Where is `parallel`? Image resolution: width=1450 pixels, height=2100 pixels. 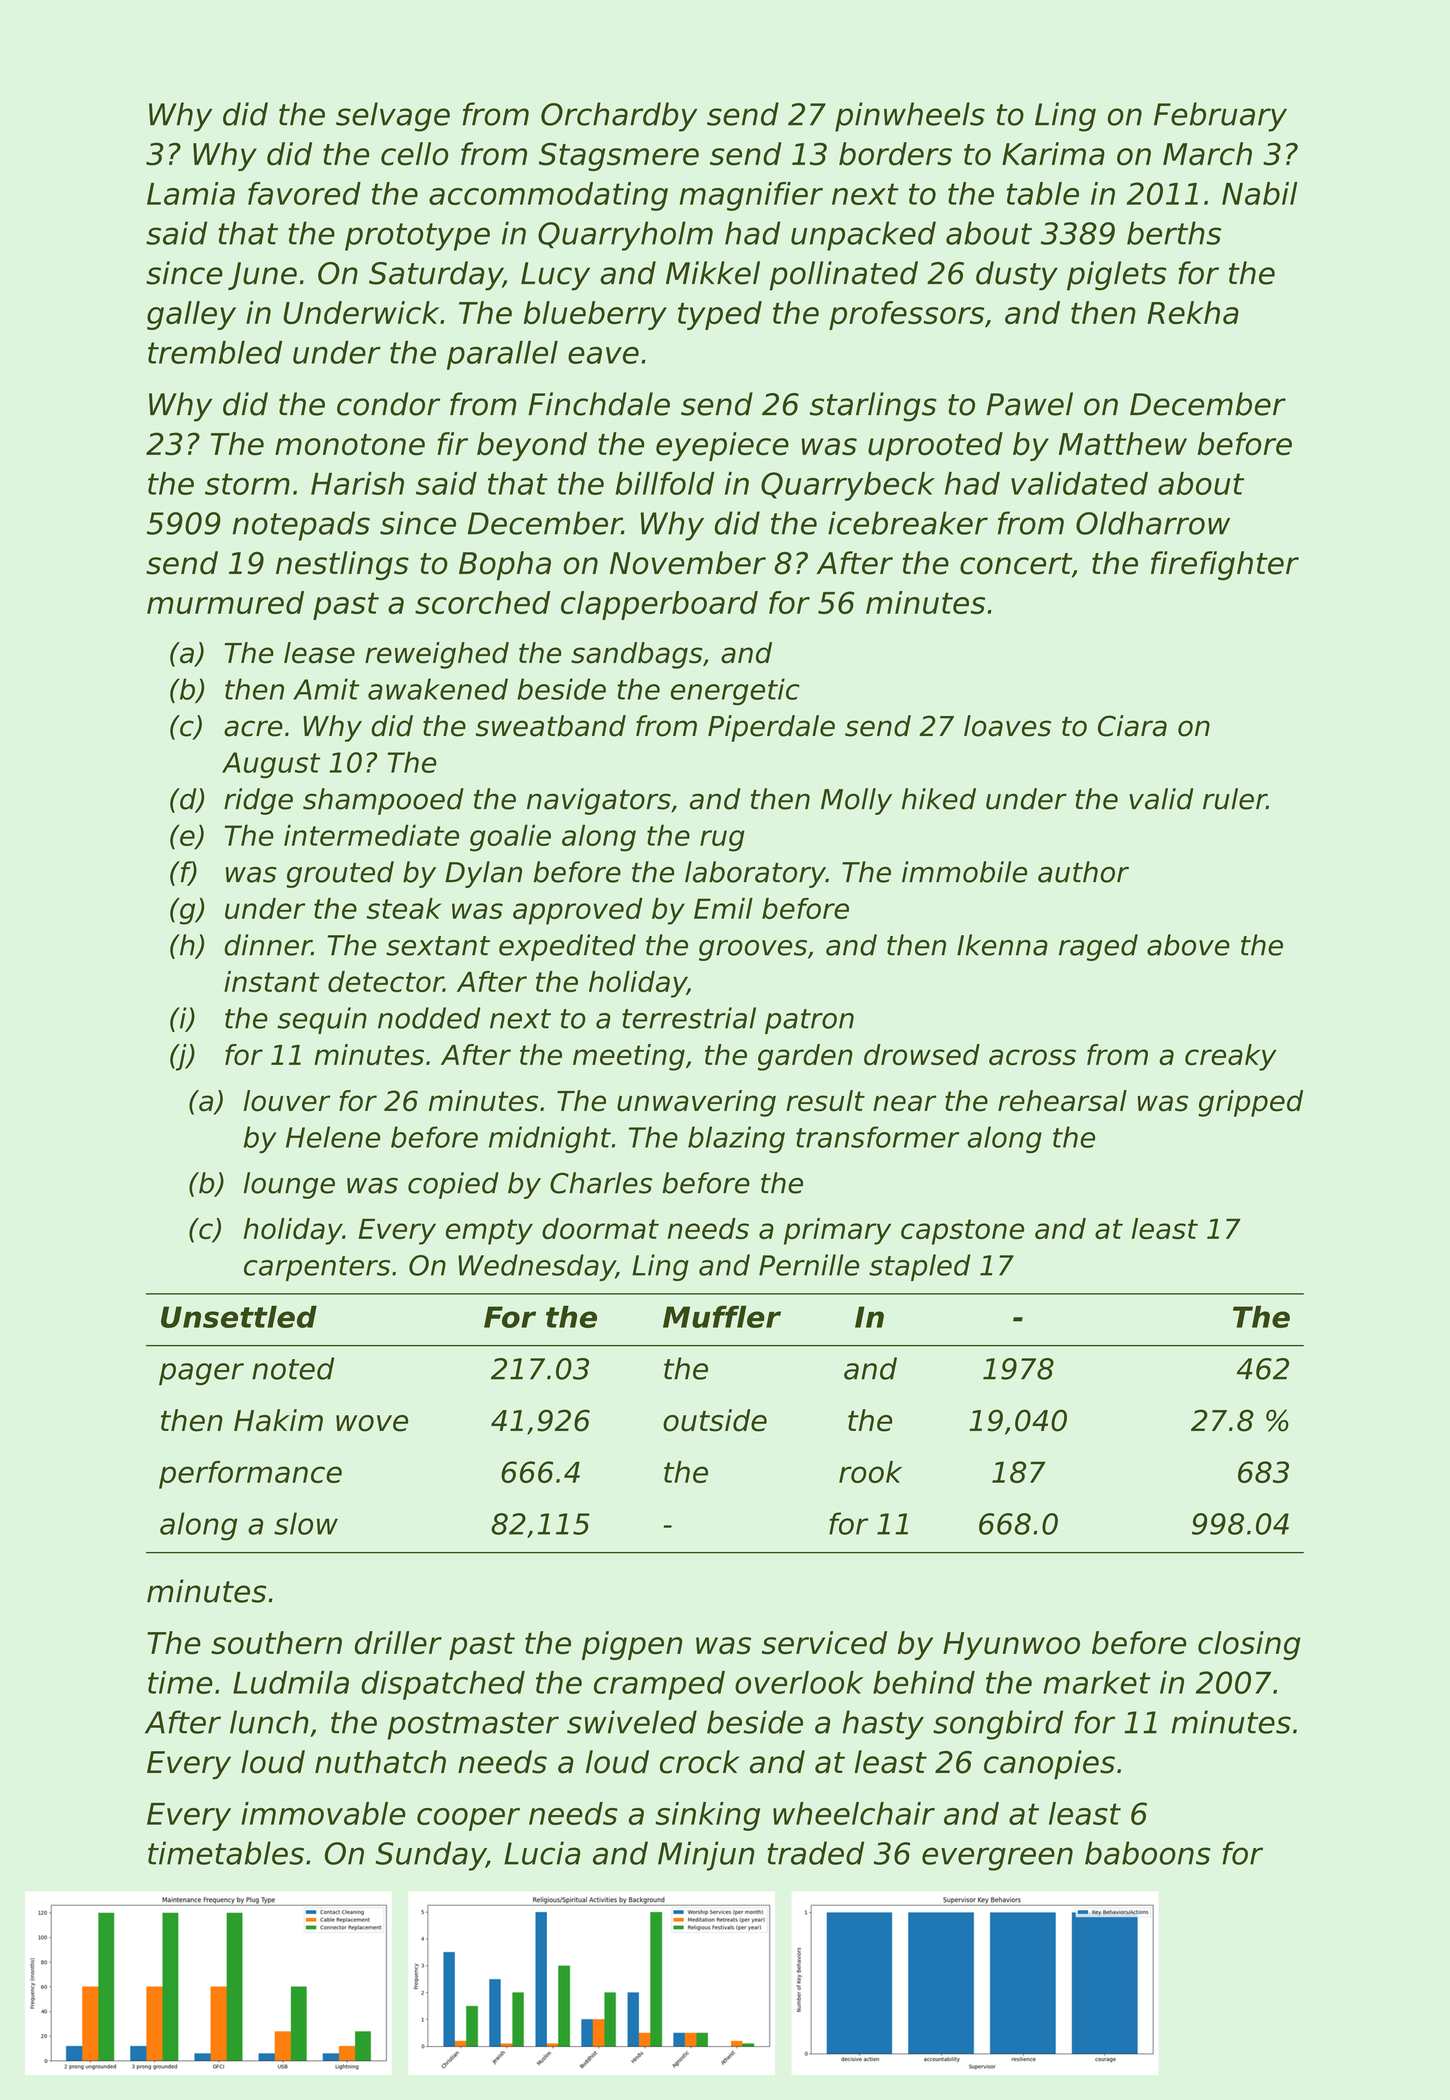
parallel is located at coordinates (502, 355).
